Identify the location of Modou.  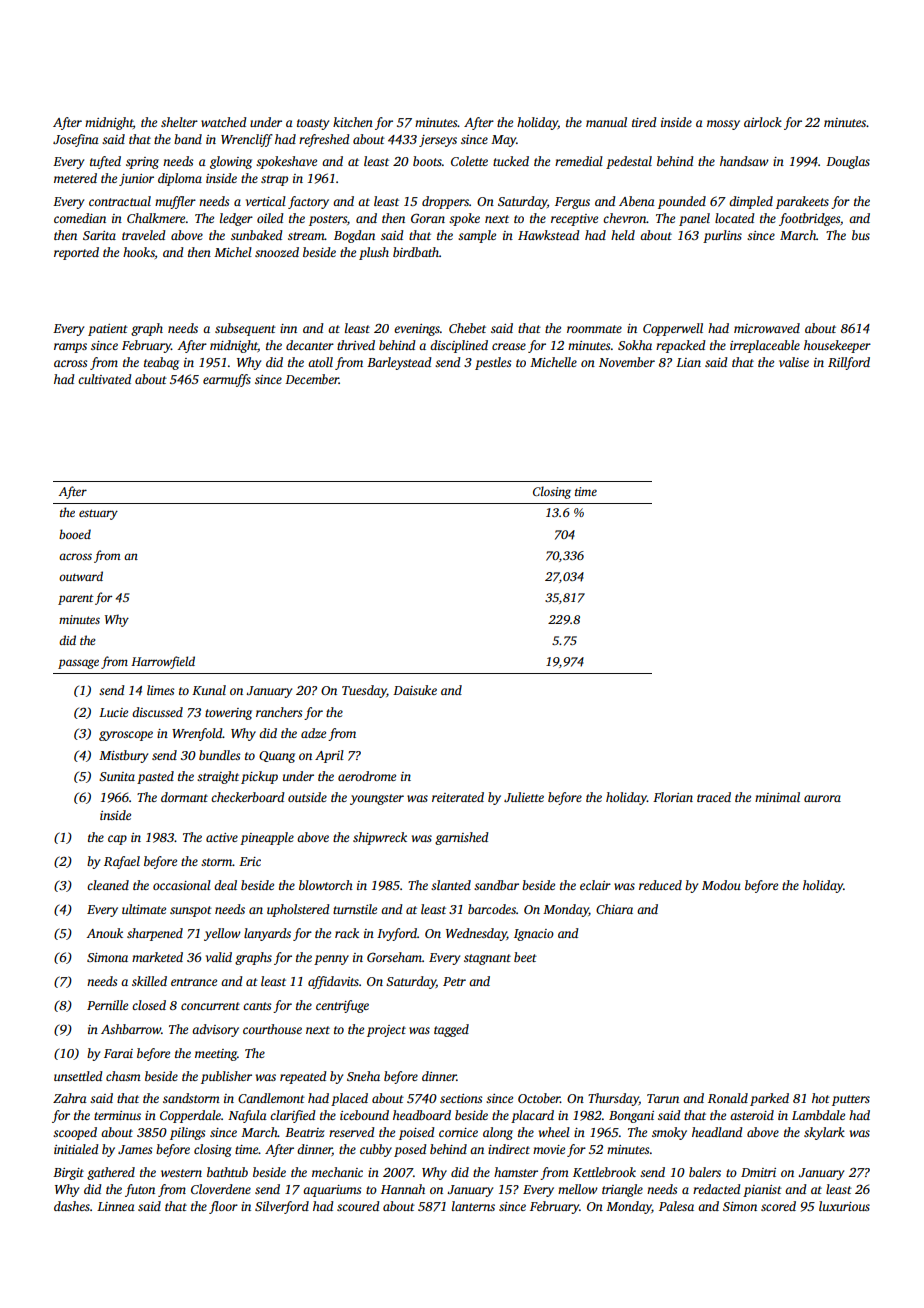
(721, 885).
